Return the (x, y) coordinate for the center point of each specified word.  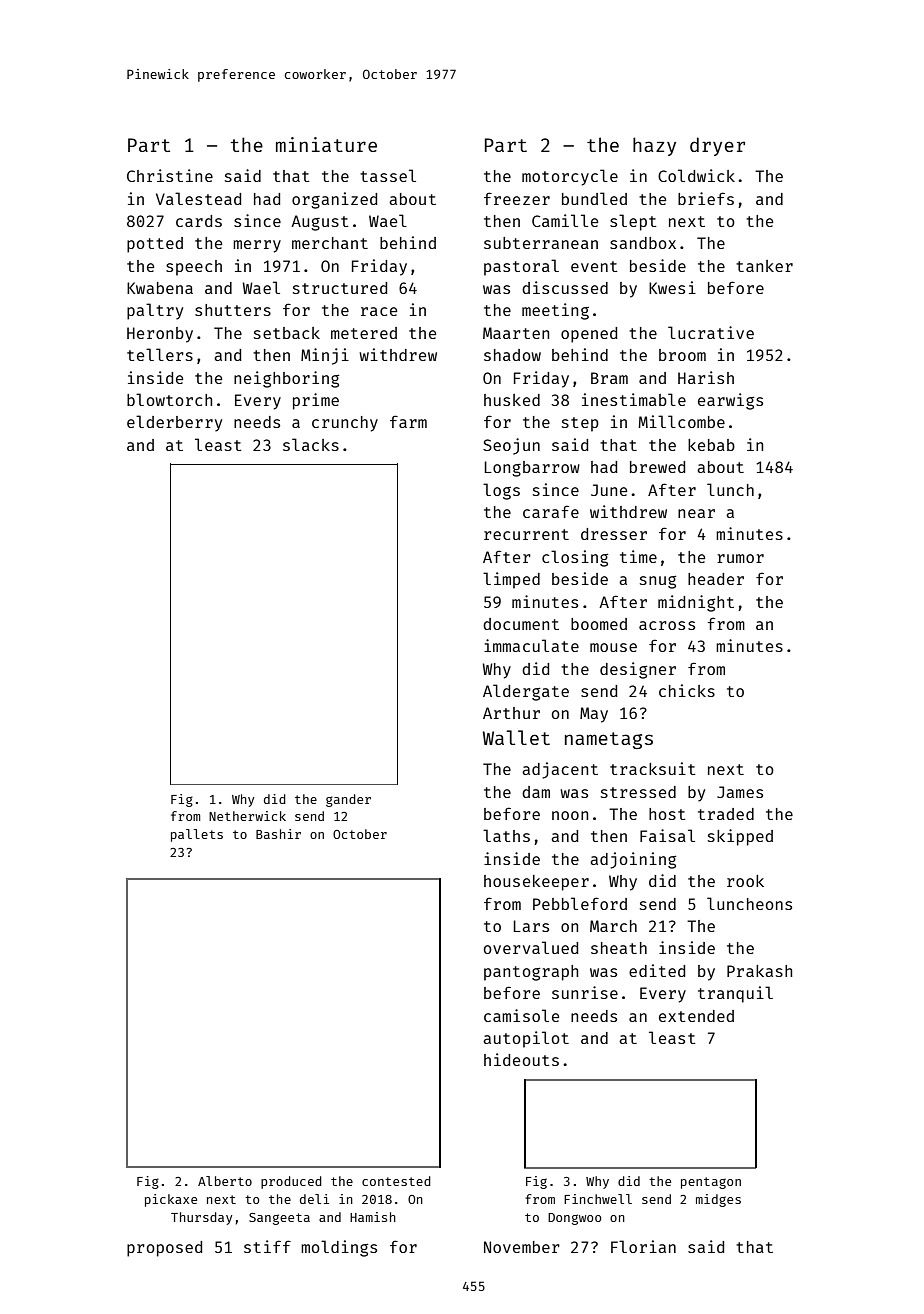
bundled (594, 198)
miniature (326, 144)
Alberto (225, 1181)
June (609, 490)
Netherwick (247, 816)
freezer (517, 198)
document (521, 624)
